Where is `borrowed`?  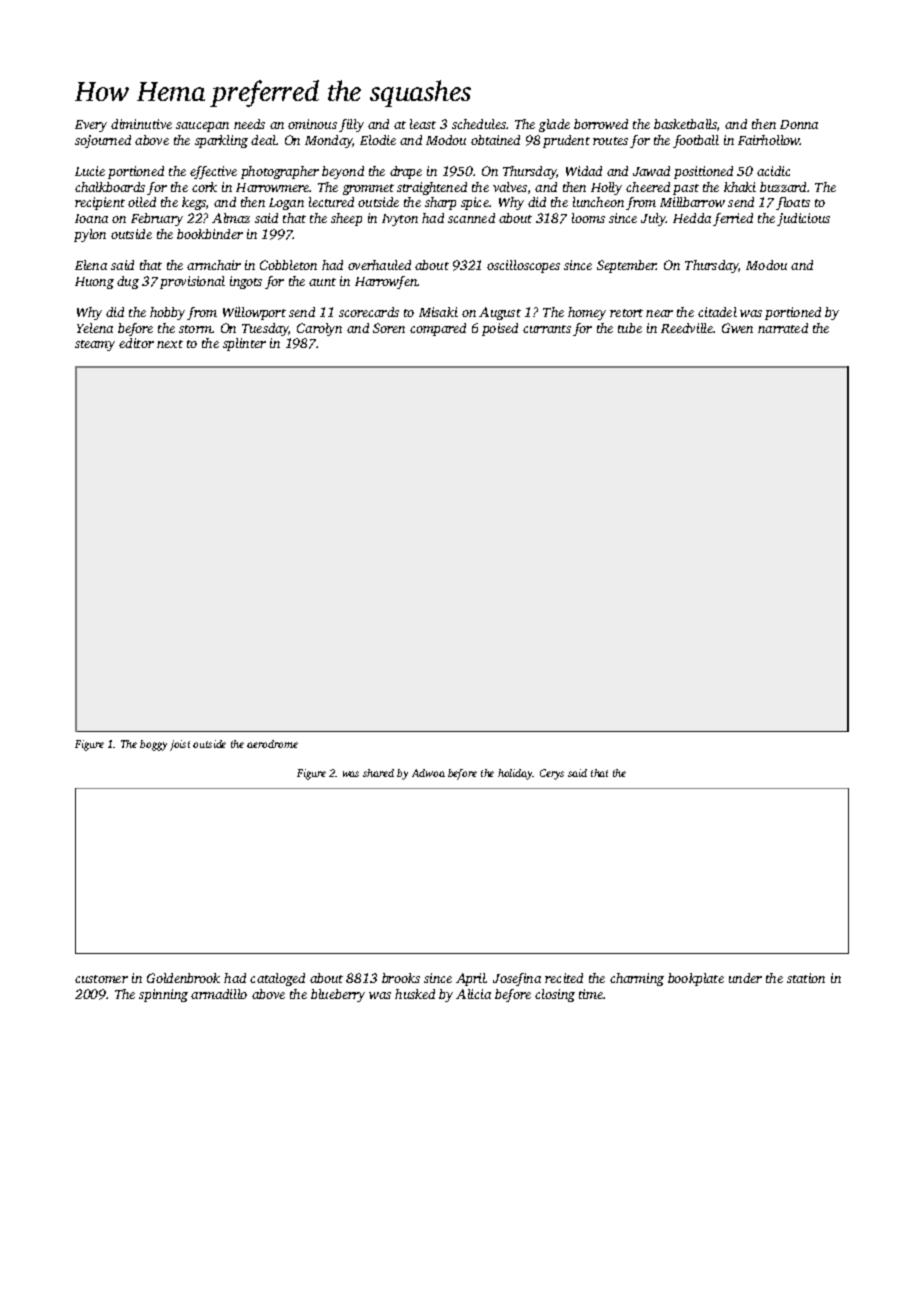 borrowed is located at coordinates (601, 124).
